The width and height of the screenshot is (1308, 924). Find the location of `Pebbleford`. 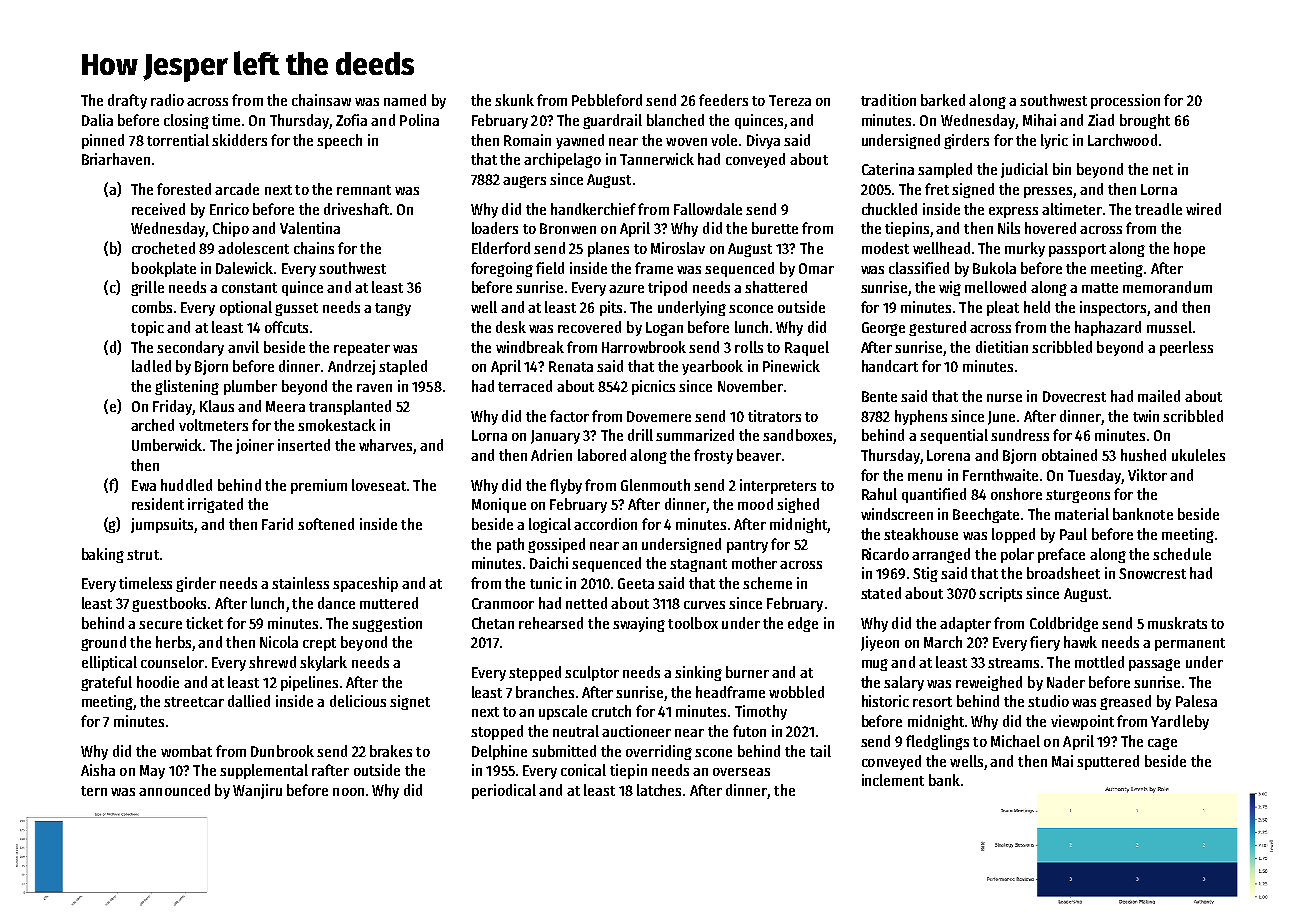

Pebbleford is located at coordinates (607, 100).
